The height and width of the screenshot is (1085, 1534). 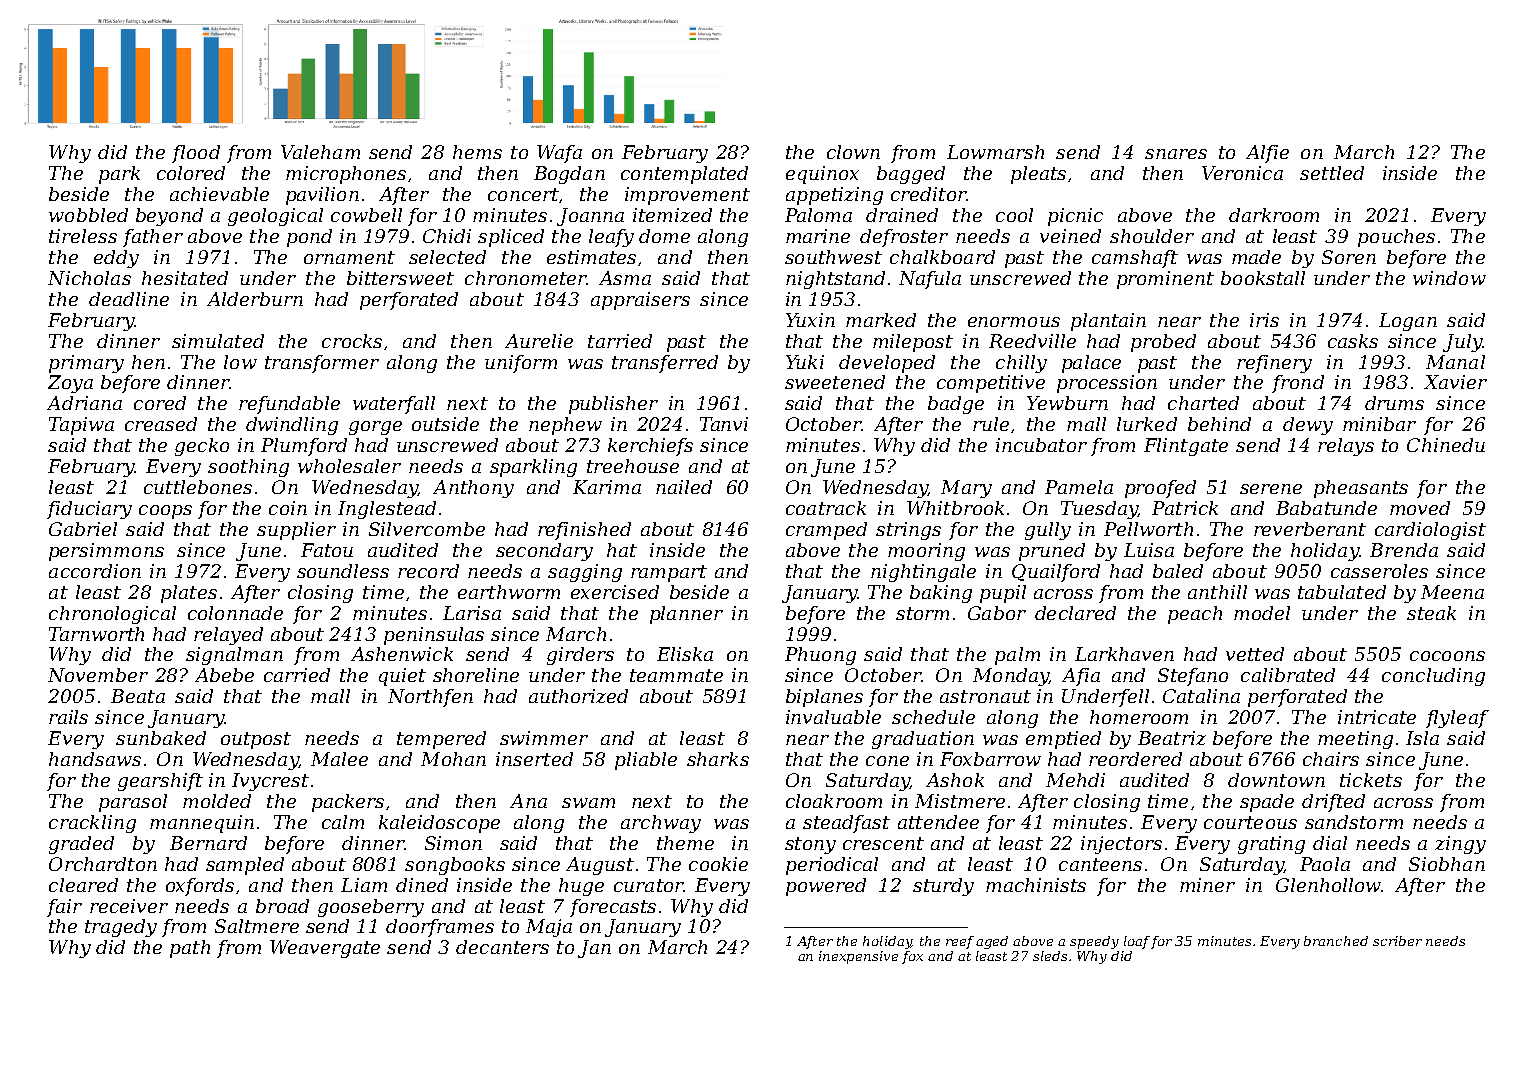 What do you see at coordinates (1361, 489) in the screenshot?
I see `pheasants` at bounding box center [1361, 489].
